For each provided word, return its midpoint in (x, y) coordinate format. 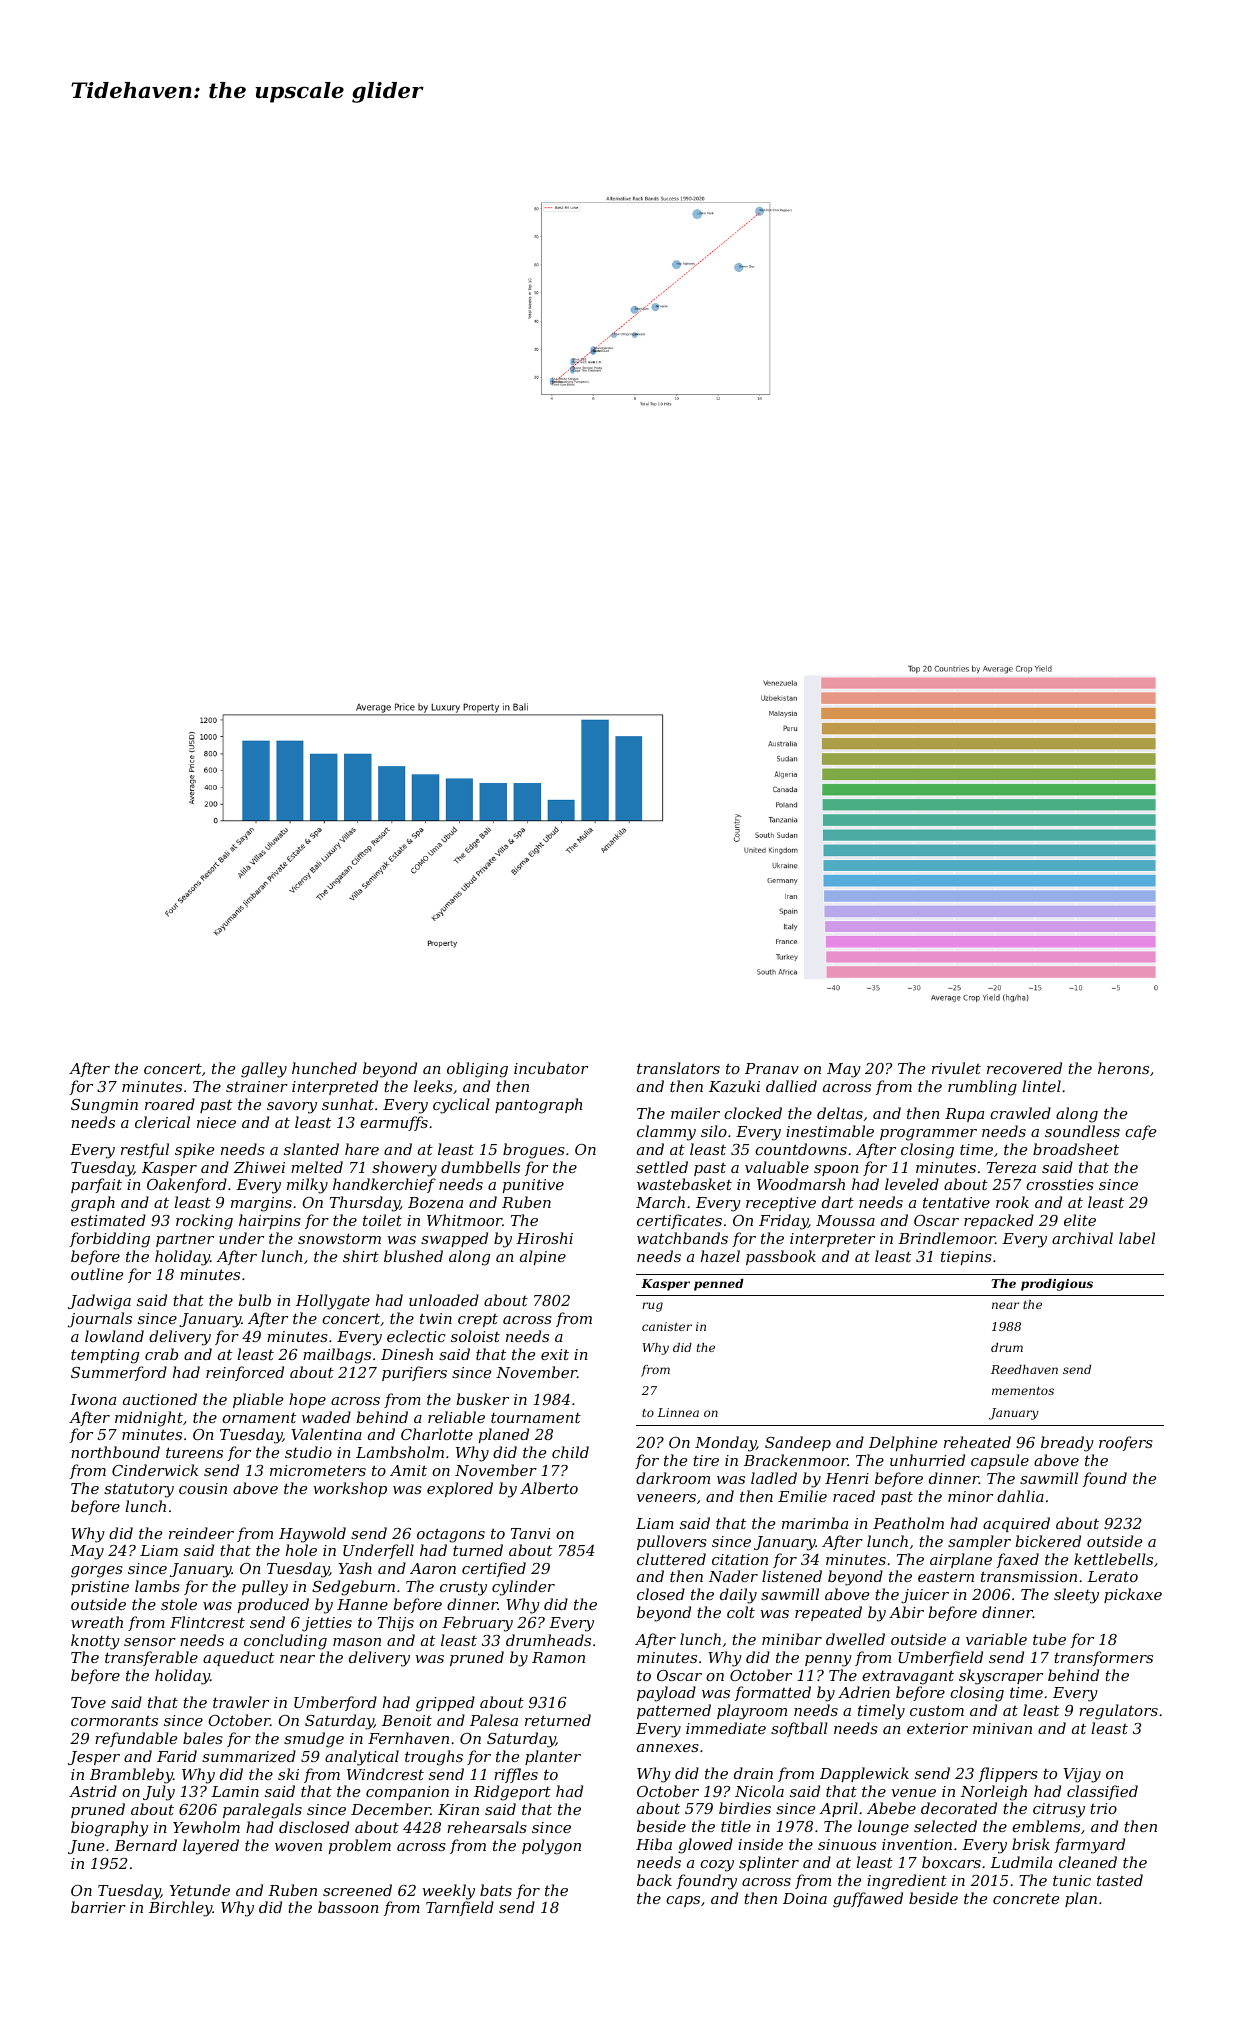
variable (996, 1639)
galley (264, 1070)
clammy (666, 1133)
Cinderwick (155, 1470)
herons (1123, 1068)
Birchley (181, 1909)
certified (494, 1569)
